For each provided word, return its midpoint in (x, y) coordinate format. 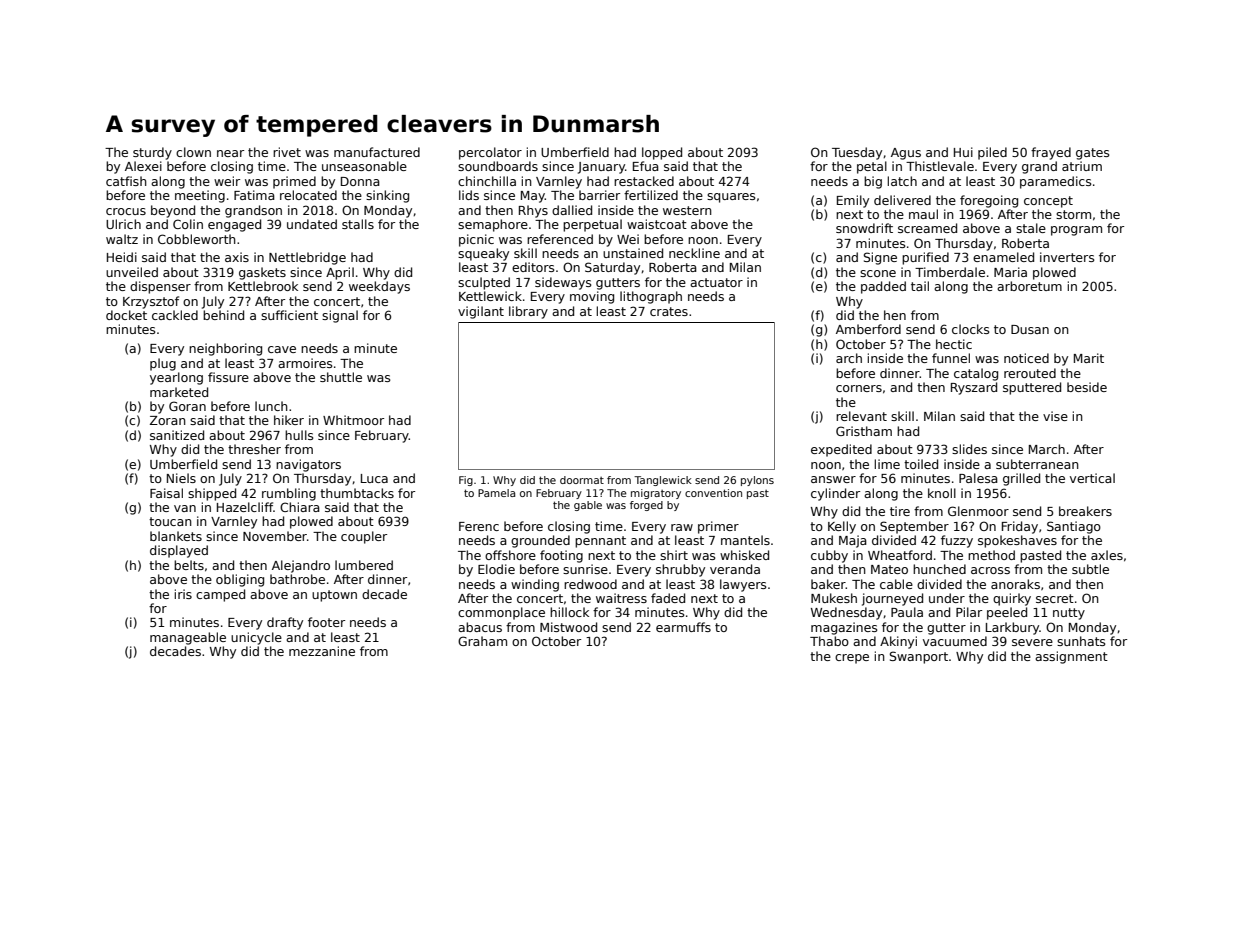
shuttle (341, 377)
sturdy (152, 153)
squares (731, 198)
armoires (305, 363)
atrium (1082, 166)
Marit (1089, 358)
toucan (170, 521)
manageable (188, 638)
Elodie (496, 569)
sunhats (1081, 641)
